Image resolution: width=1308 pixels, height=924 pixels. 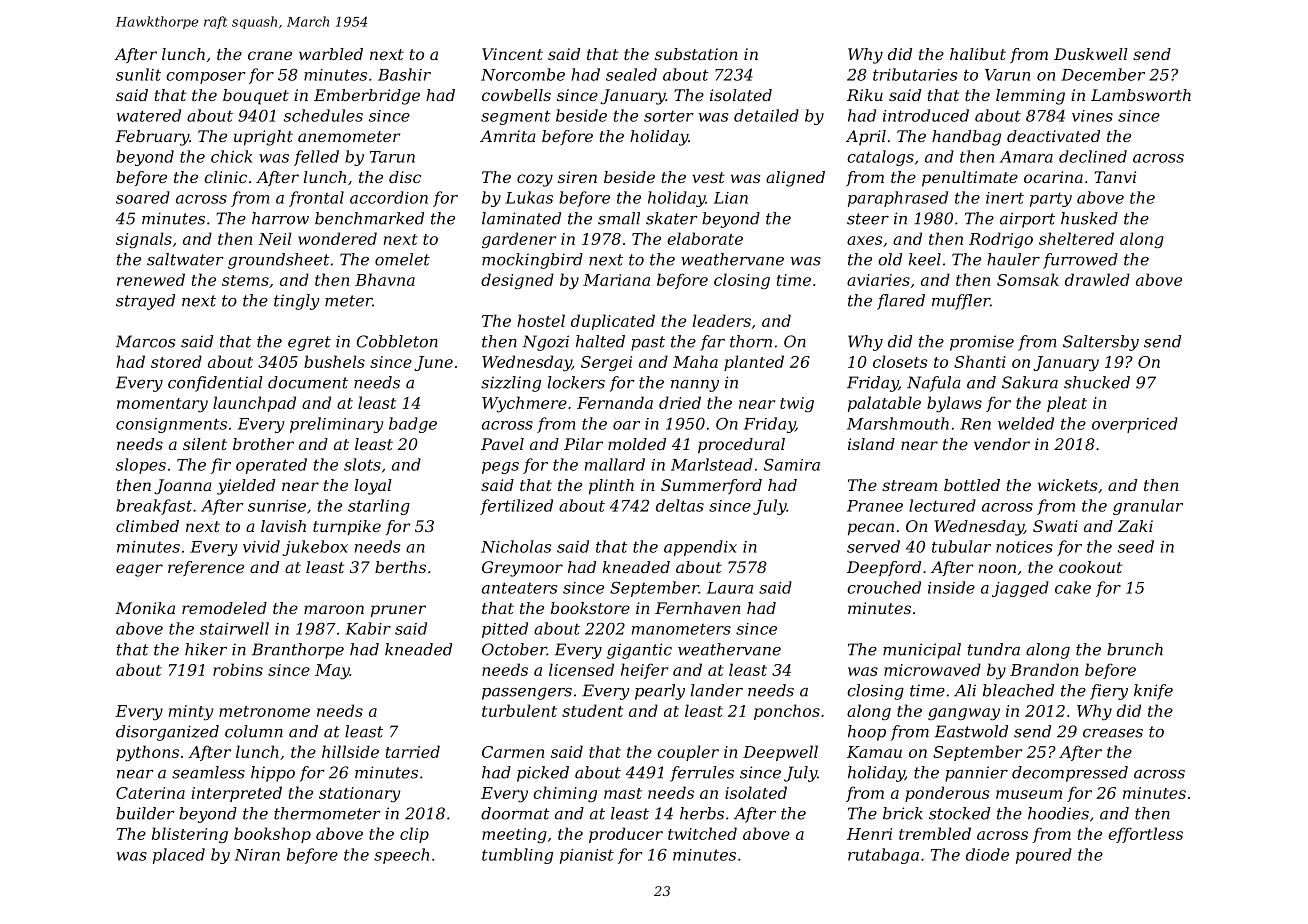 What do you see at coordinates (401, 856) in the screenshot?
I see `speech` at bounding box center [401, 856].
